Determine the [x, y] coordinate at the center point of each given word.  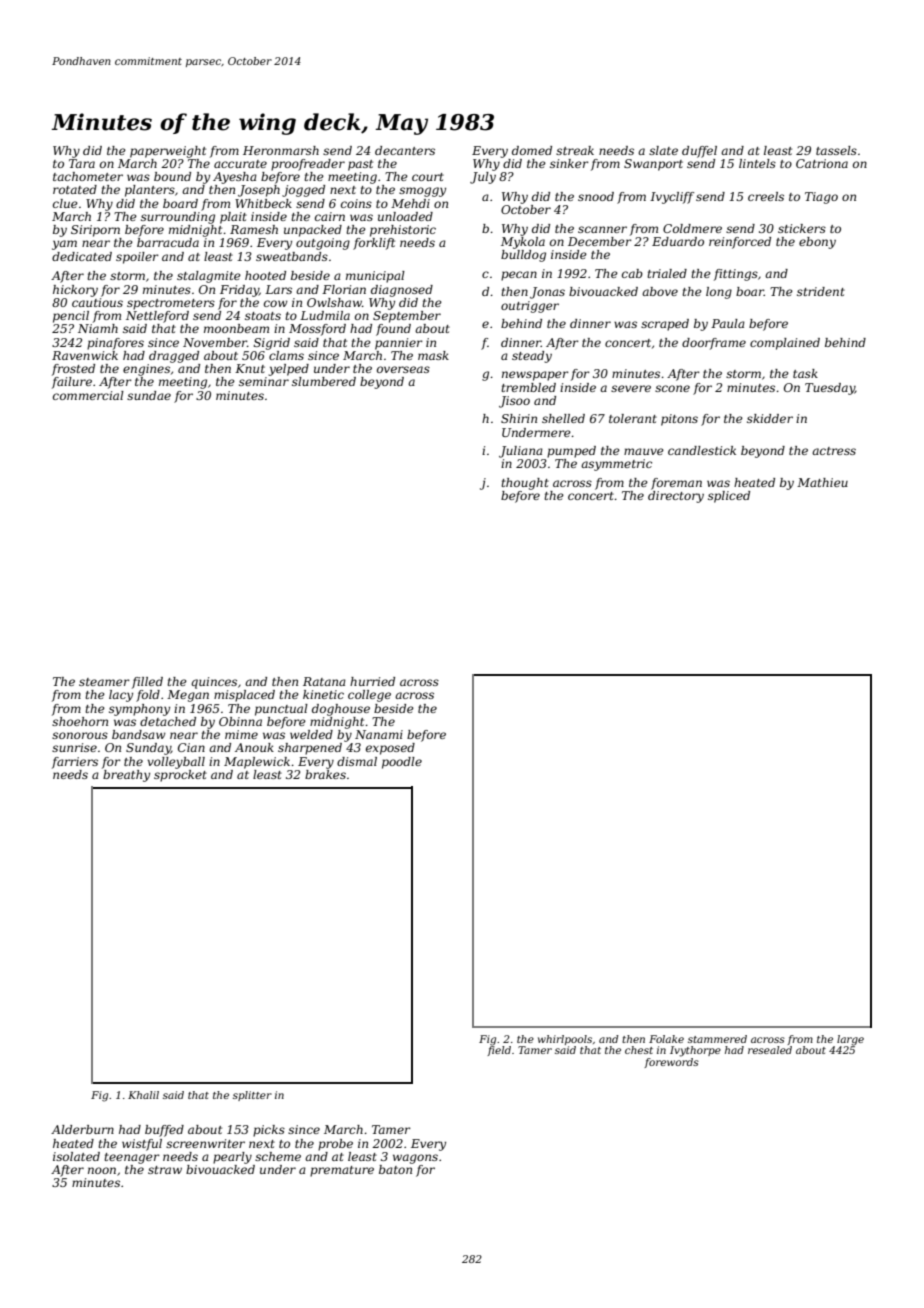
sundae [149, 395]
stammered [717, 1039]
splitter [252, 1096]
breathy [126, 776]
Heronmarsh [281, 150]
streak [575, 150]
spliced [729, 497]
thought [525, 484]
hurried [372, 681]
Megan [188, 696]
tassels [836, 150]
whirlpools [565, 1040]
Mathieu [822, 482]
